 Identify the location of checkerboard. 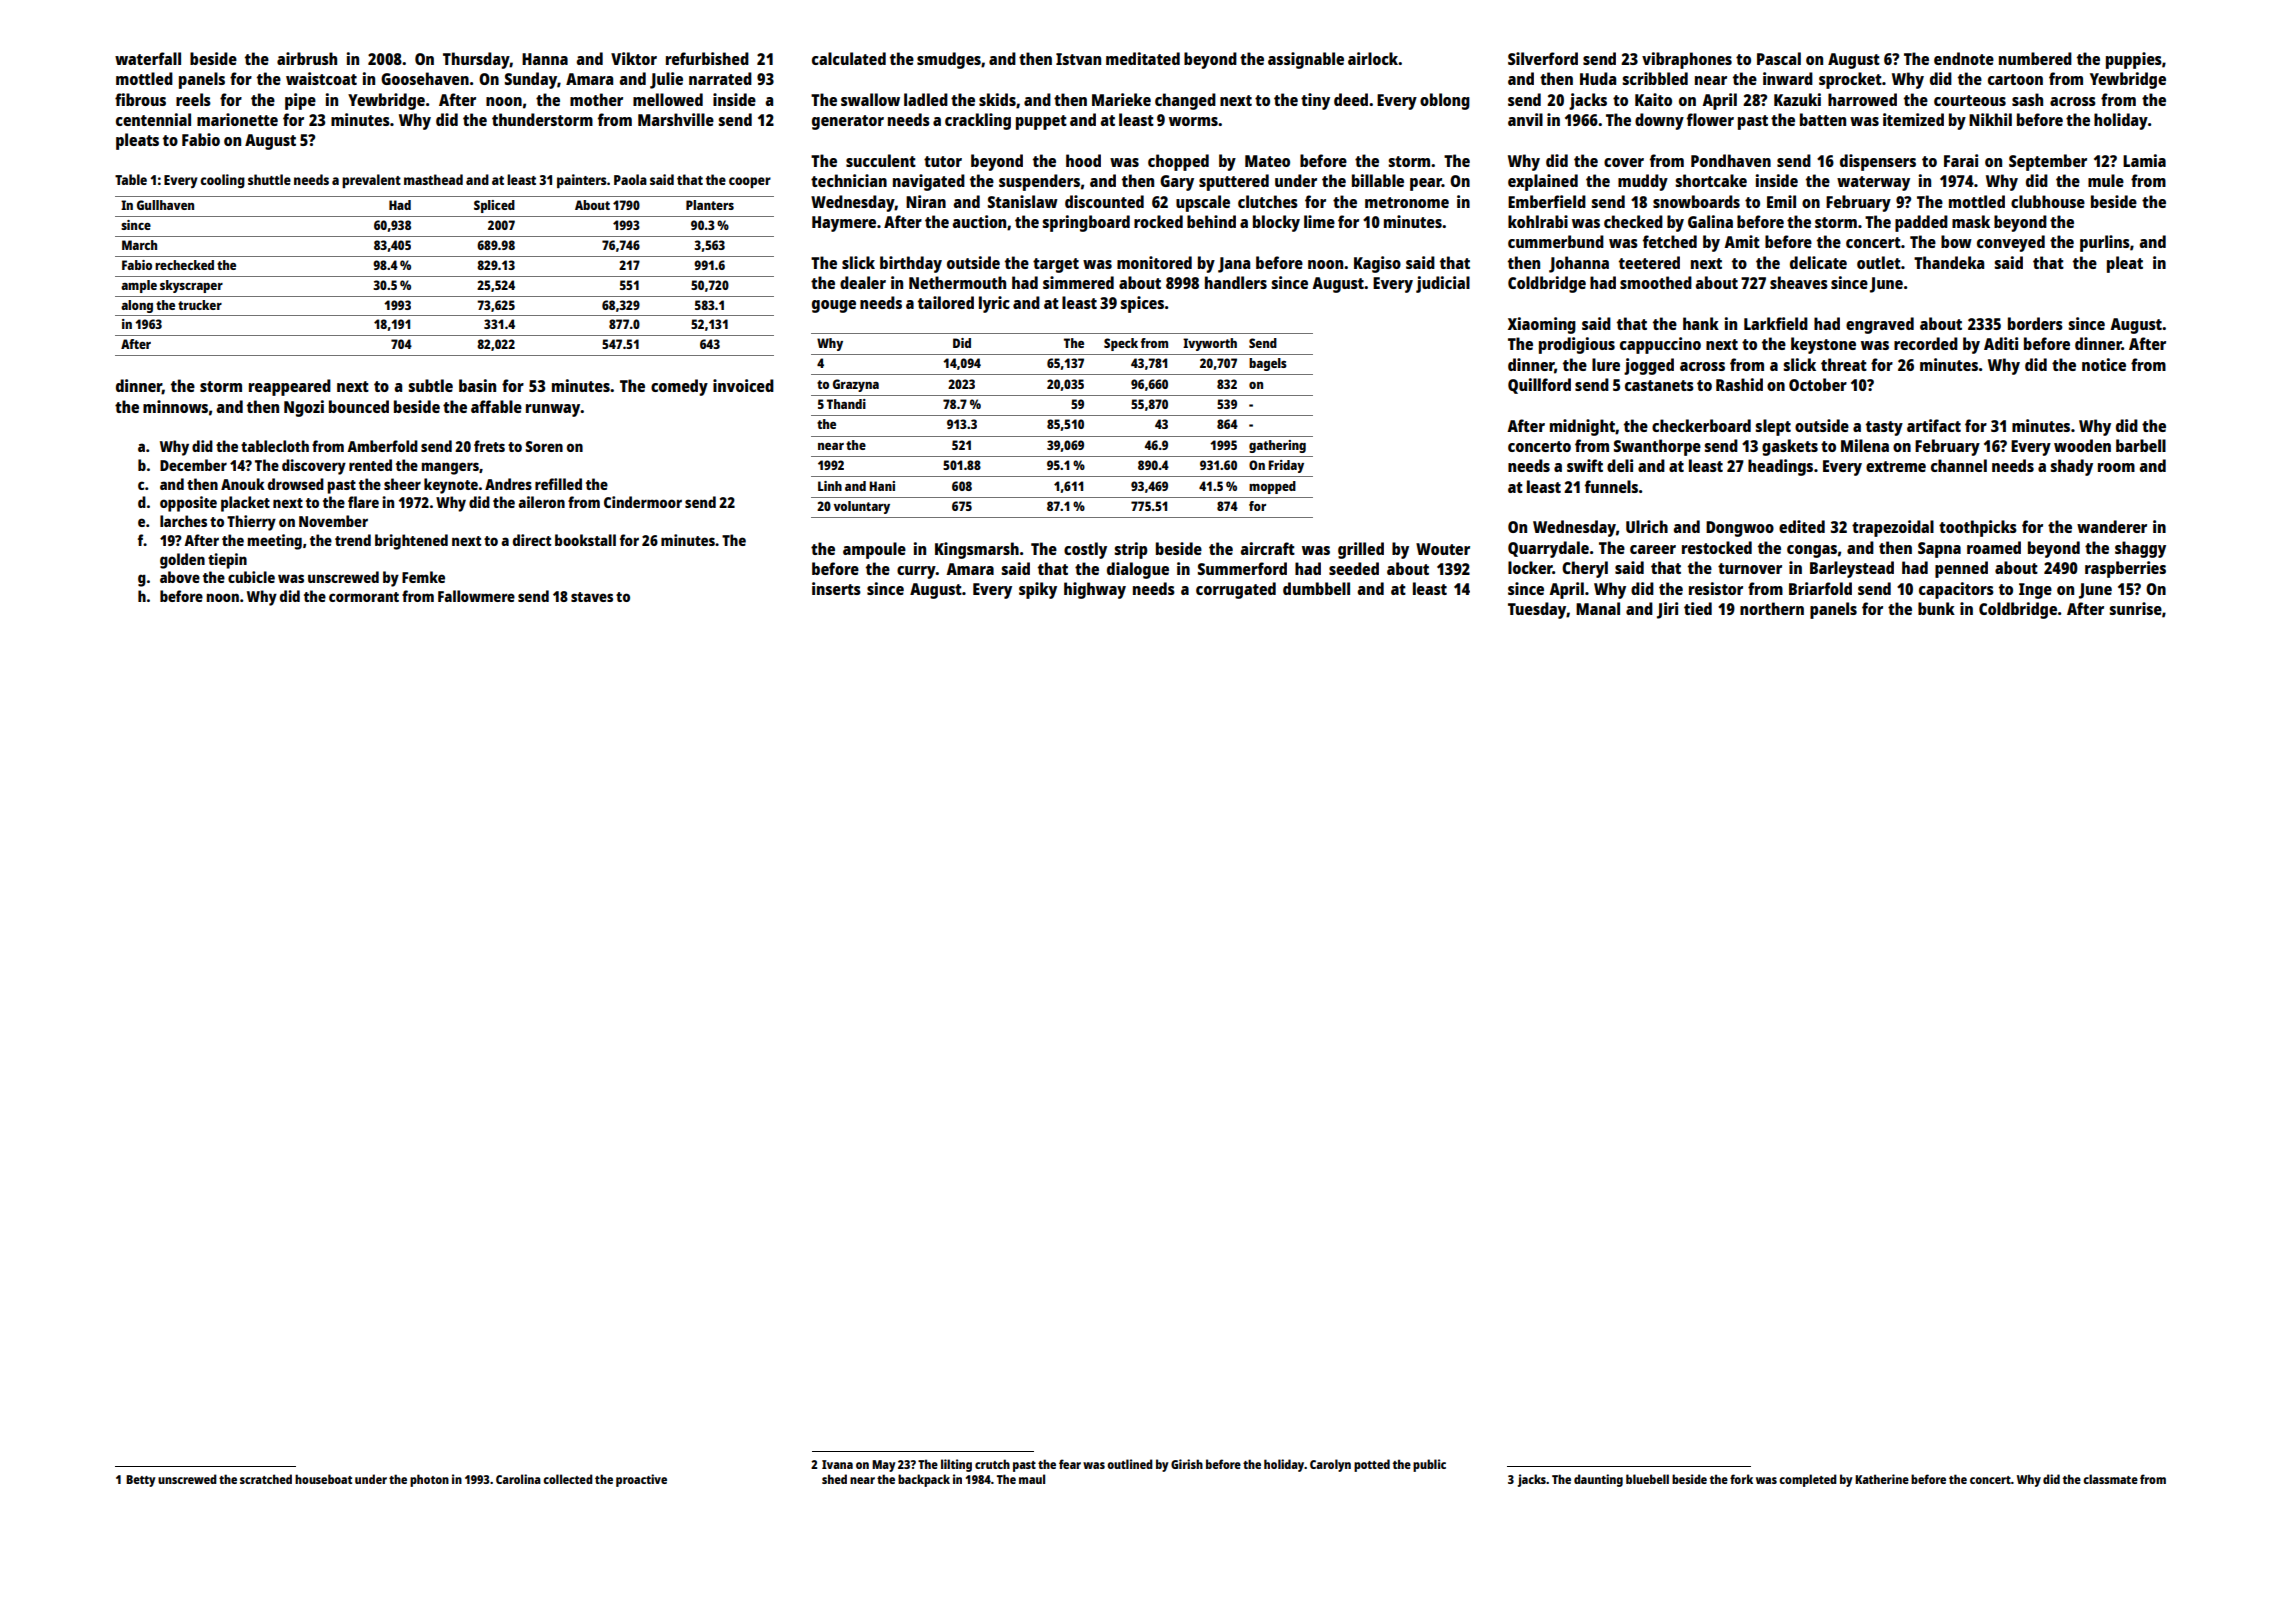
(1701, 425).
